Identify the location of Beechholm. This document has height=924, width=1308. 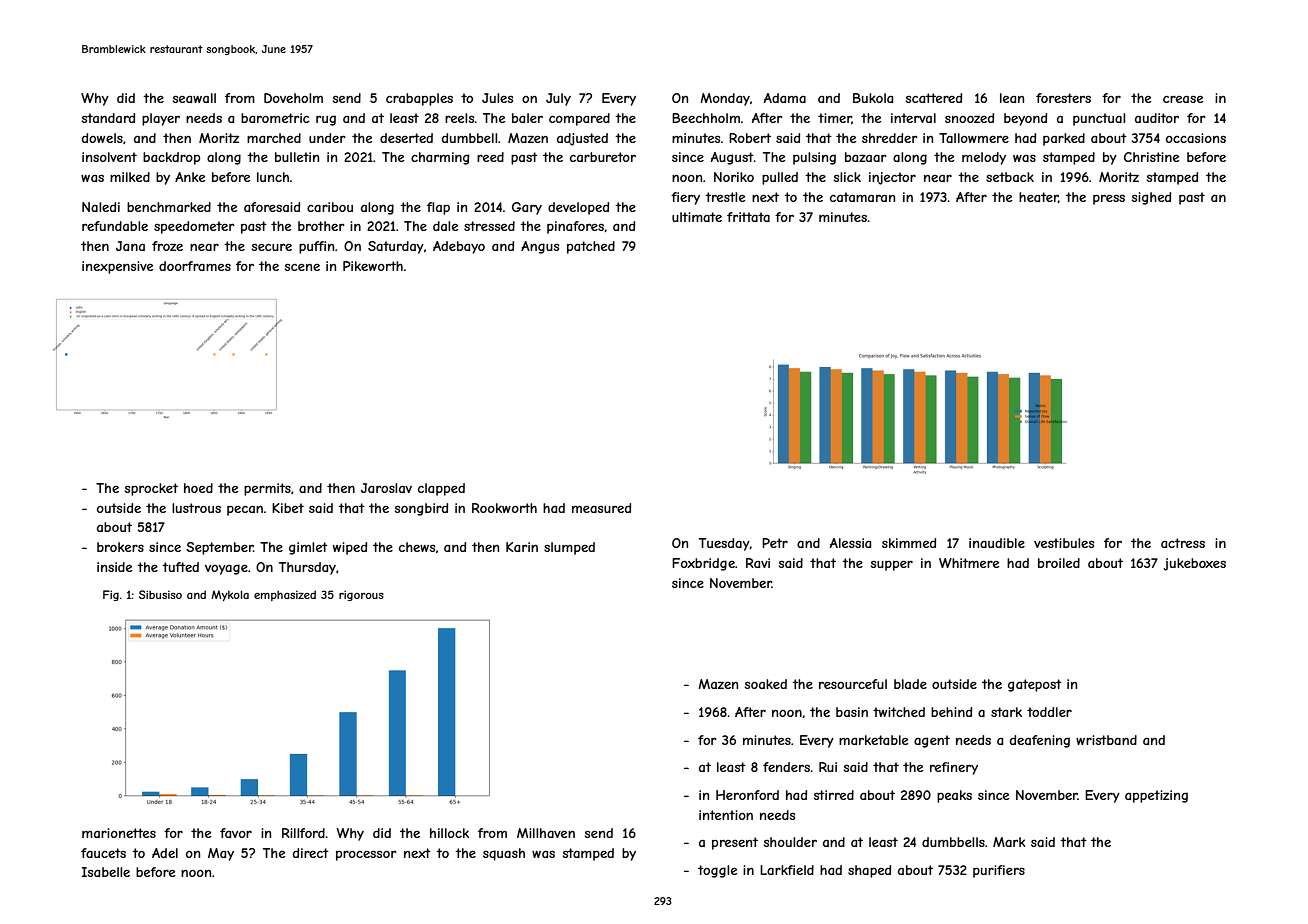
(706, 118).
